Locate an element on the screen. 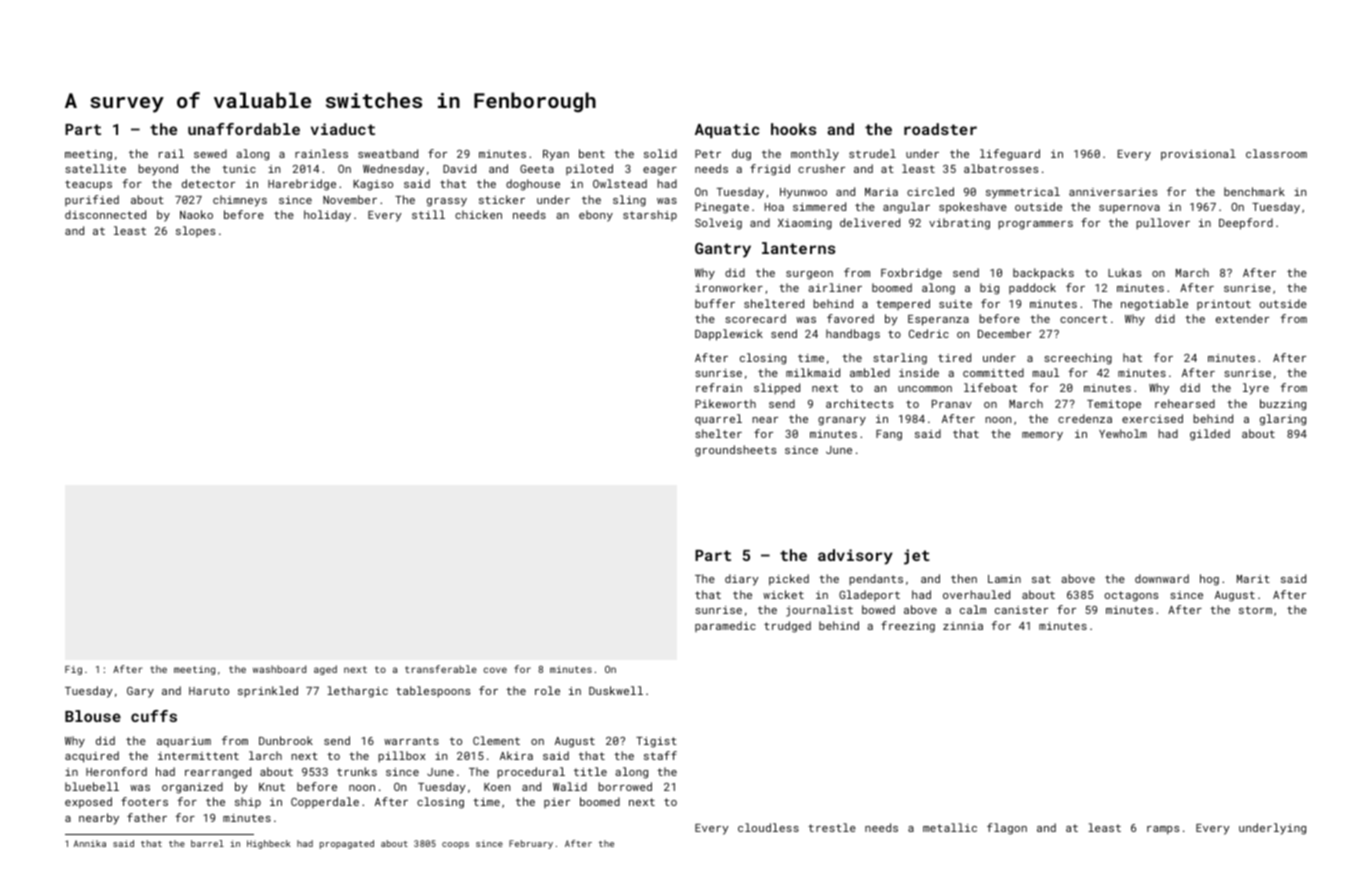 This screenshot has height=887, width=1372. storm is located at coordinates (1255, 610).
